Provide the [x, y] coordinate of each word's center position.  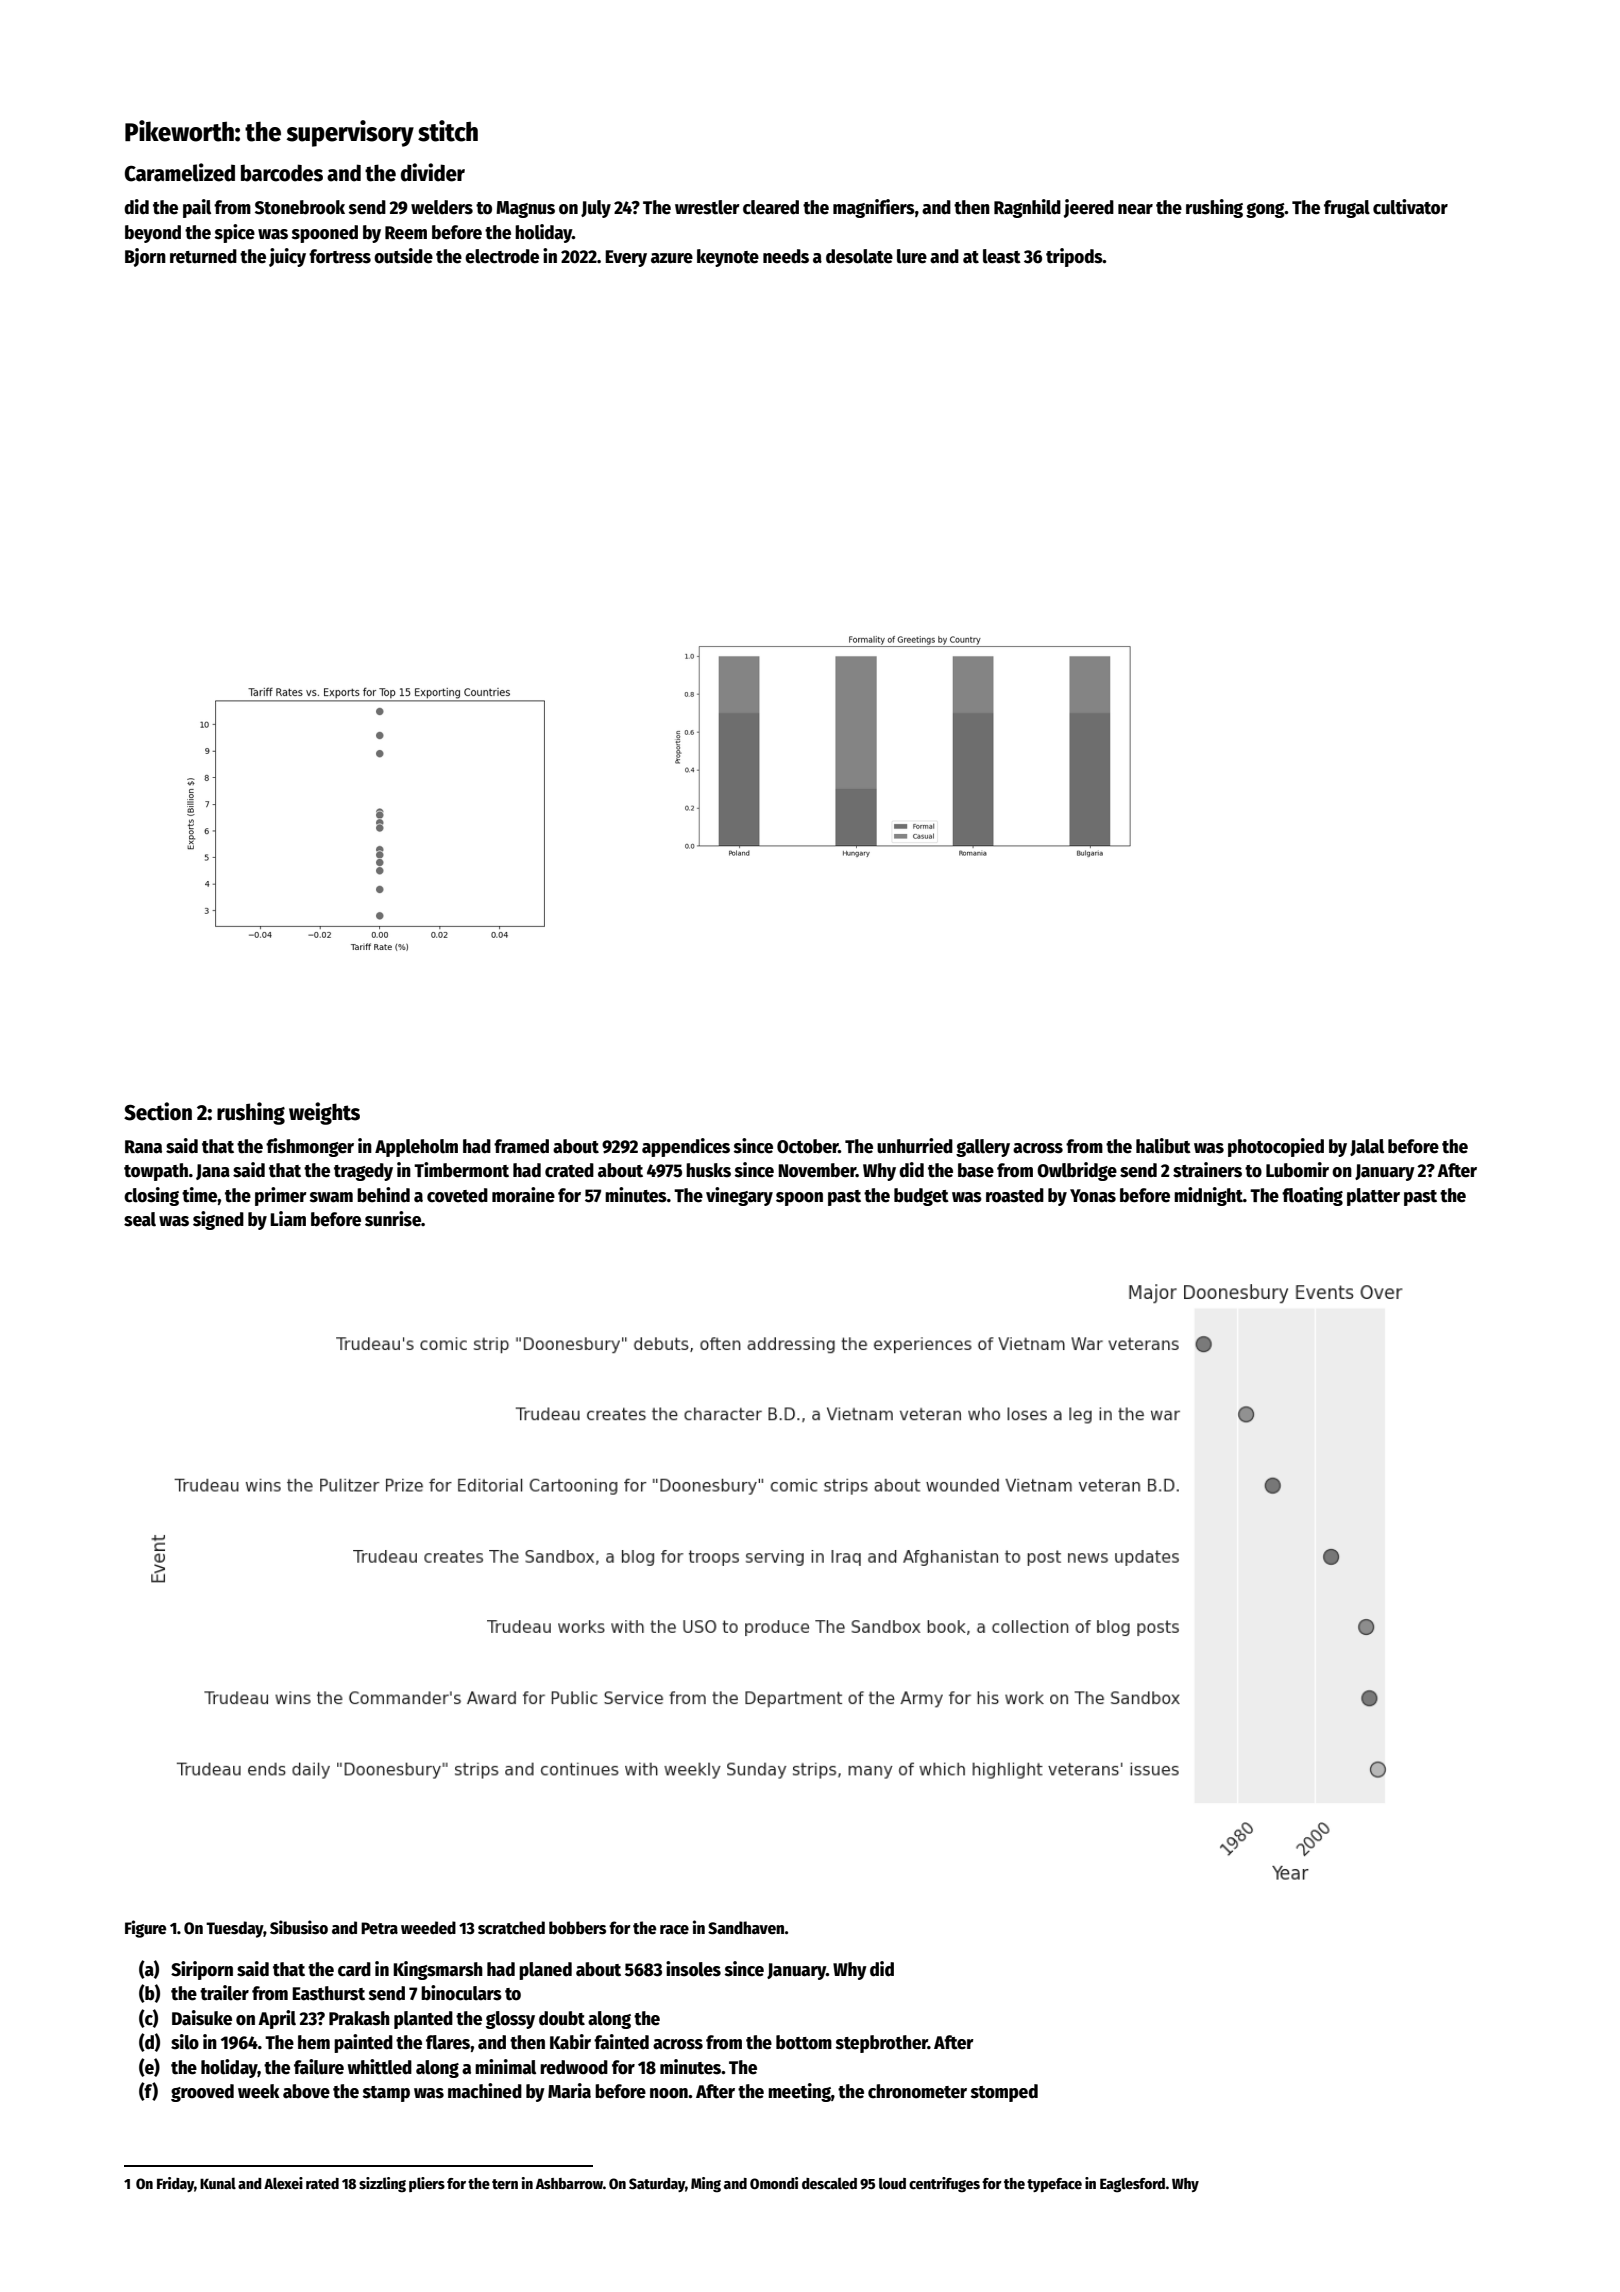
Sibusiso [299, 1927]
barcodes [282, 173]
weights [324, 1113]
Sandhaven [746, 1928]
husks [708, 1170]
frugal [1347, 209]
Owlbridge [1077, 1171]
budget [921, 1197]
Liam [288, 1219]
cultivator [1410, 207]
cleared [771, 207]
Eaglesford [1132, 2185]
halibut [1163, 1146]
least [1002, 256]
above [306, 2091]
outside [403, 256]
